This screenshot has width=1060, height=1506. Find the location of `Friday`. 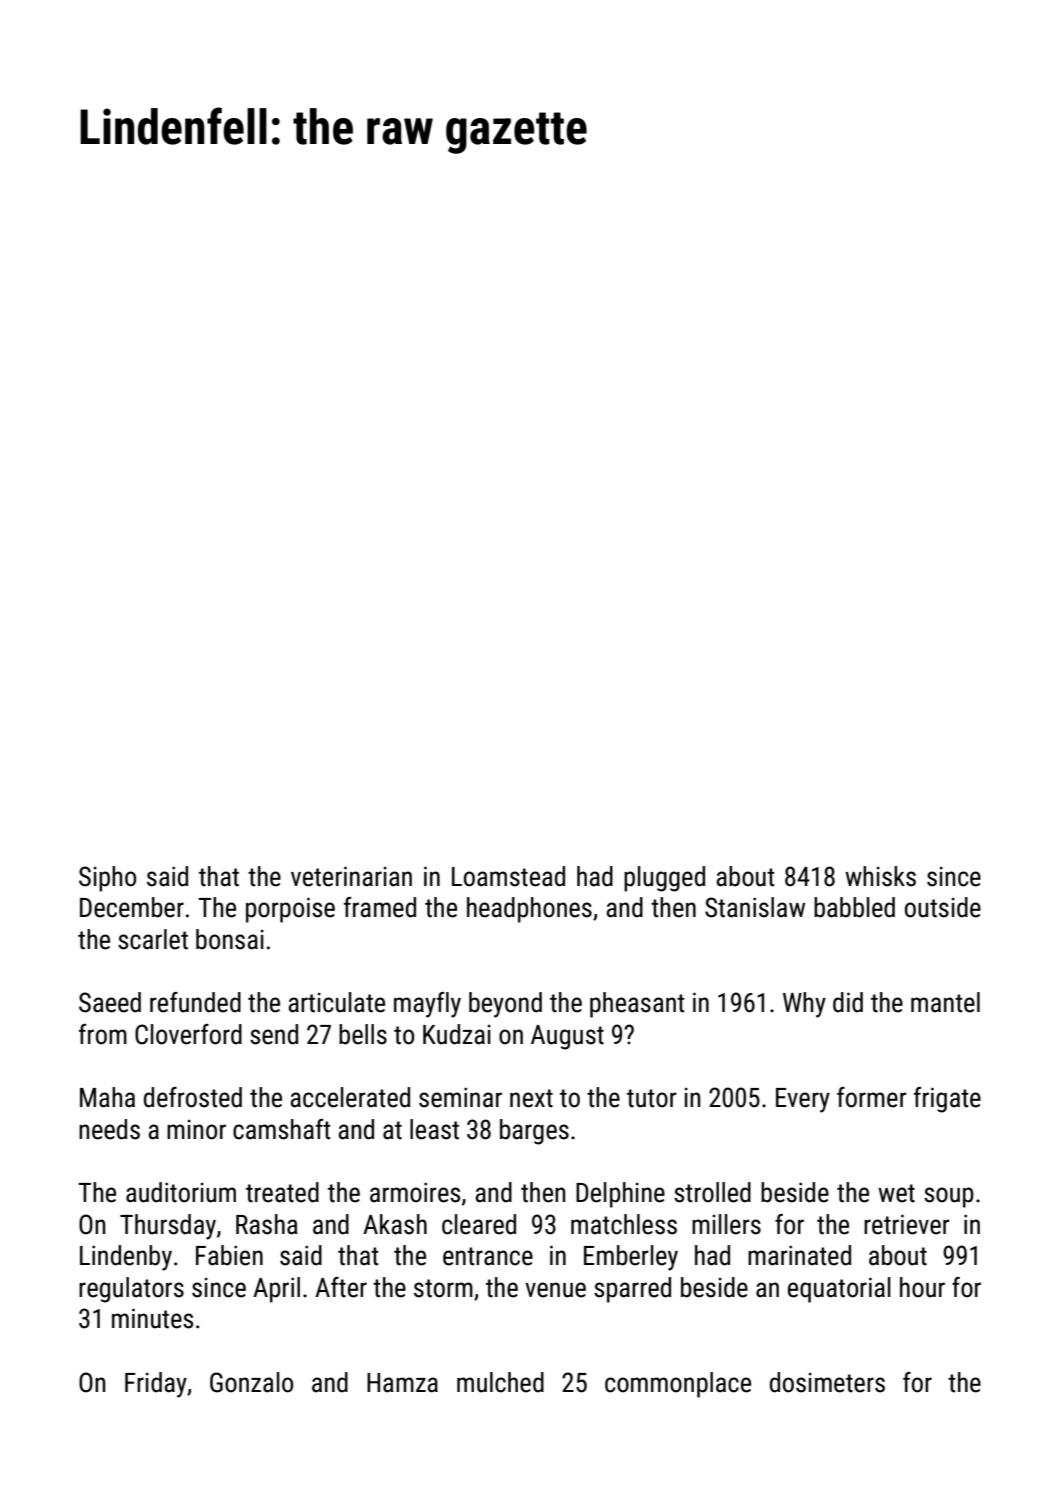

Friday is located at coordinates (156, 1385).
